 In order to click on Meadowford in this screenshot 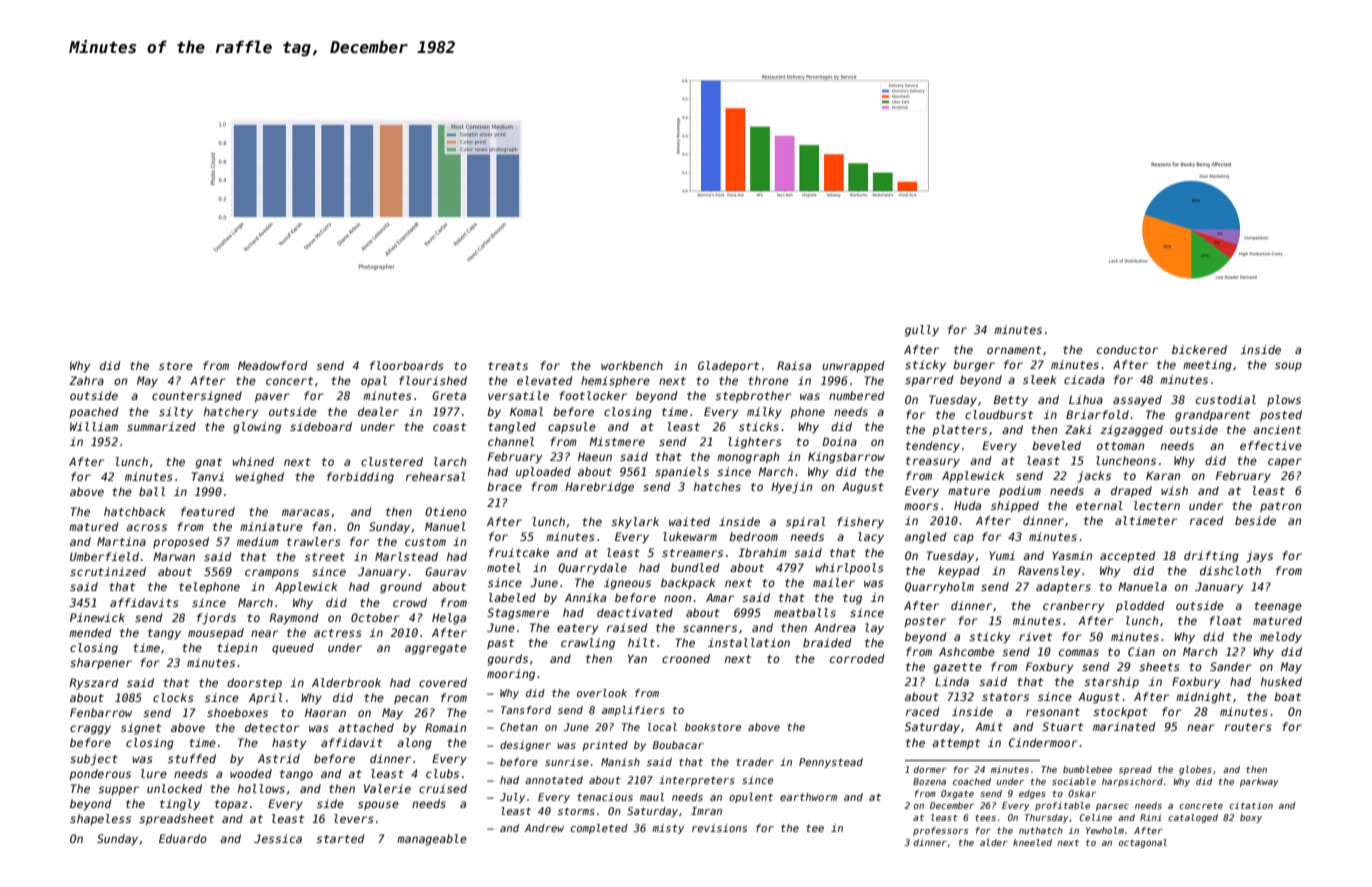, I will do `click(273, 365)`.
